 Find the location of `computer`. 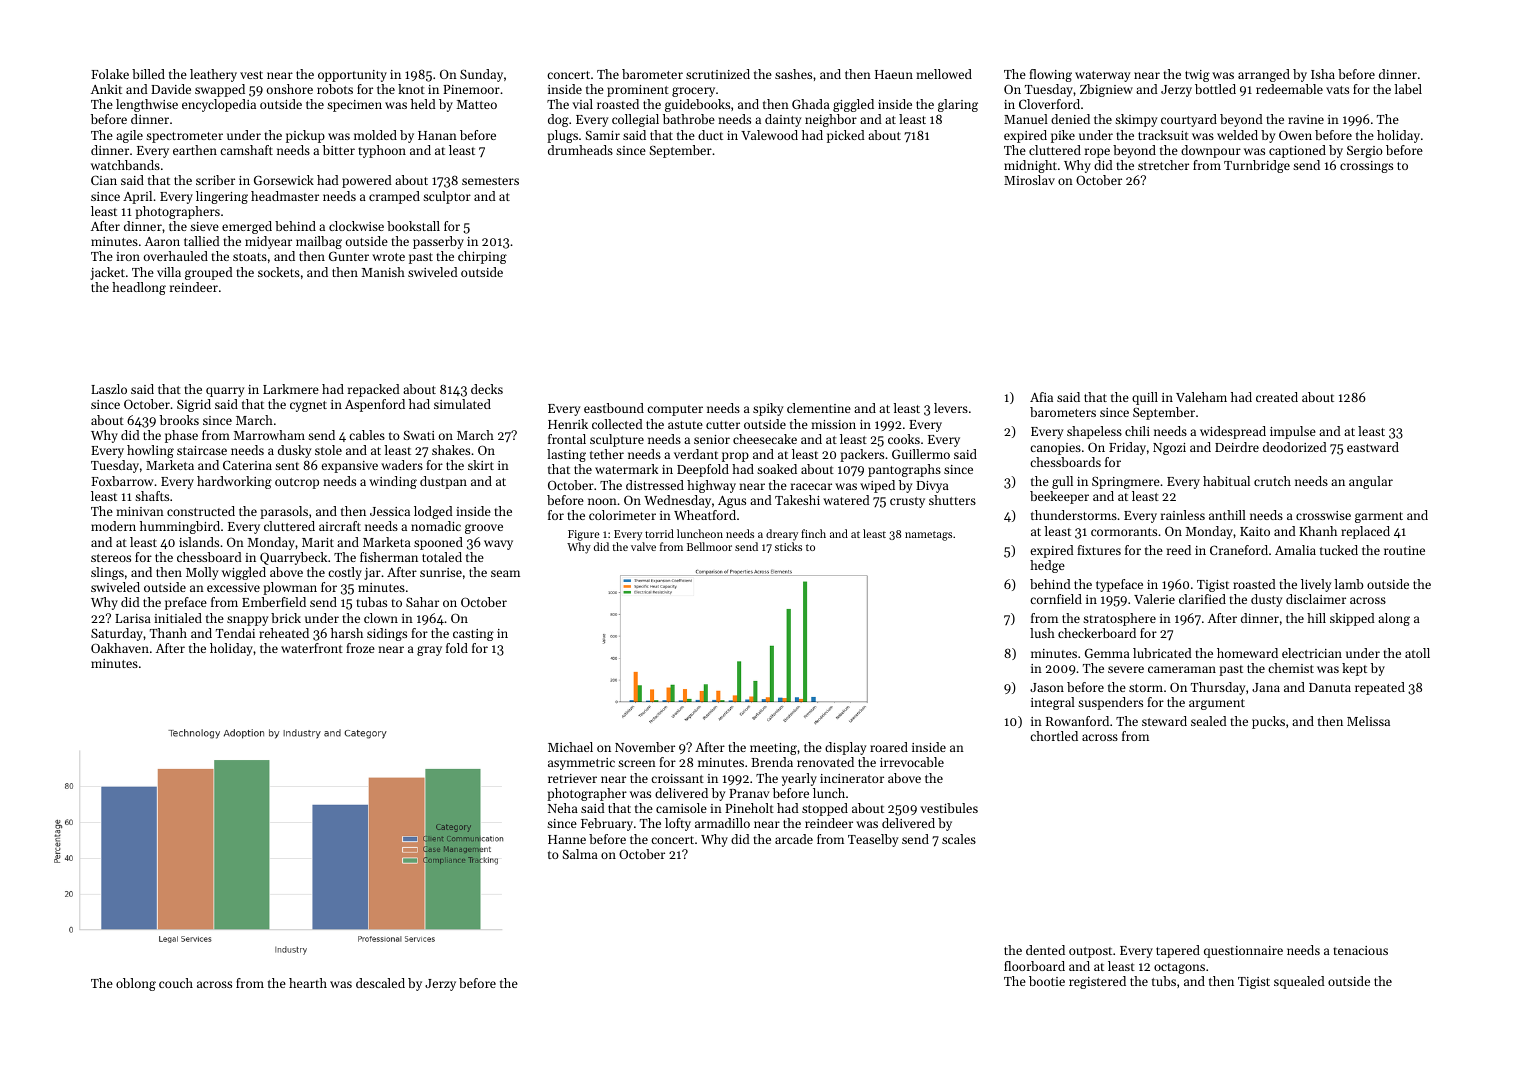

computer is located at coordinates (675, 410).
